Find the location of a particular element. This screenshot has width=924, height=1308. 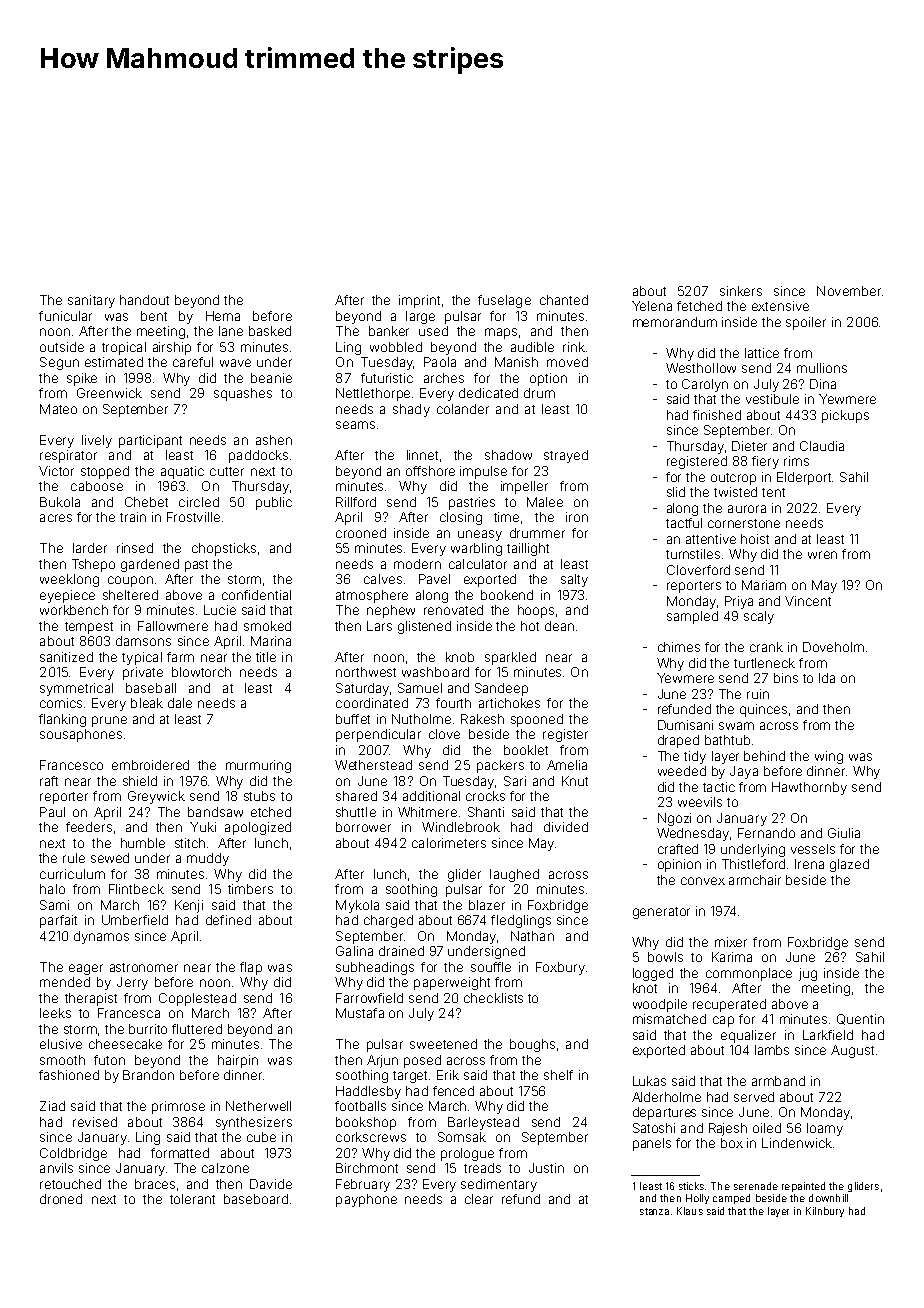

larder is located at coordinates (90, 548).
